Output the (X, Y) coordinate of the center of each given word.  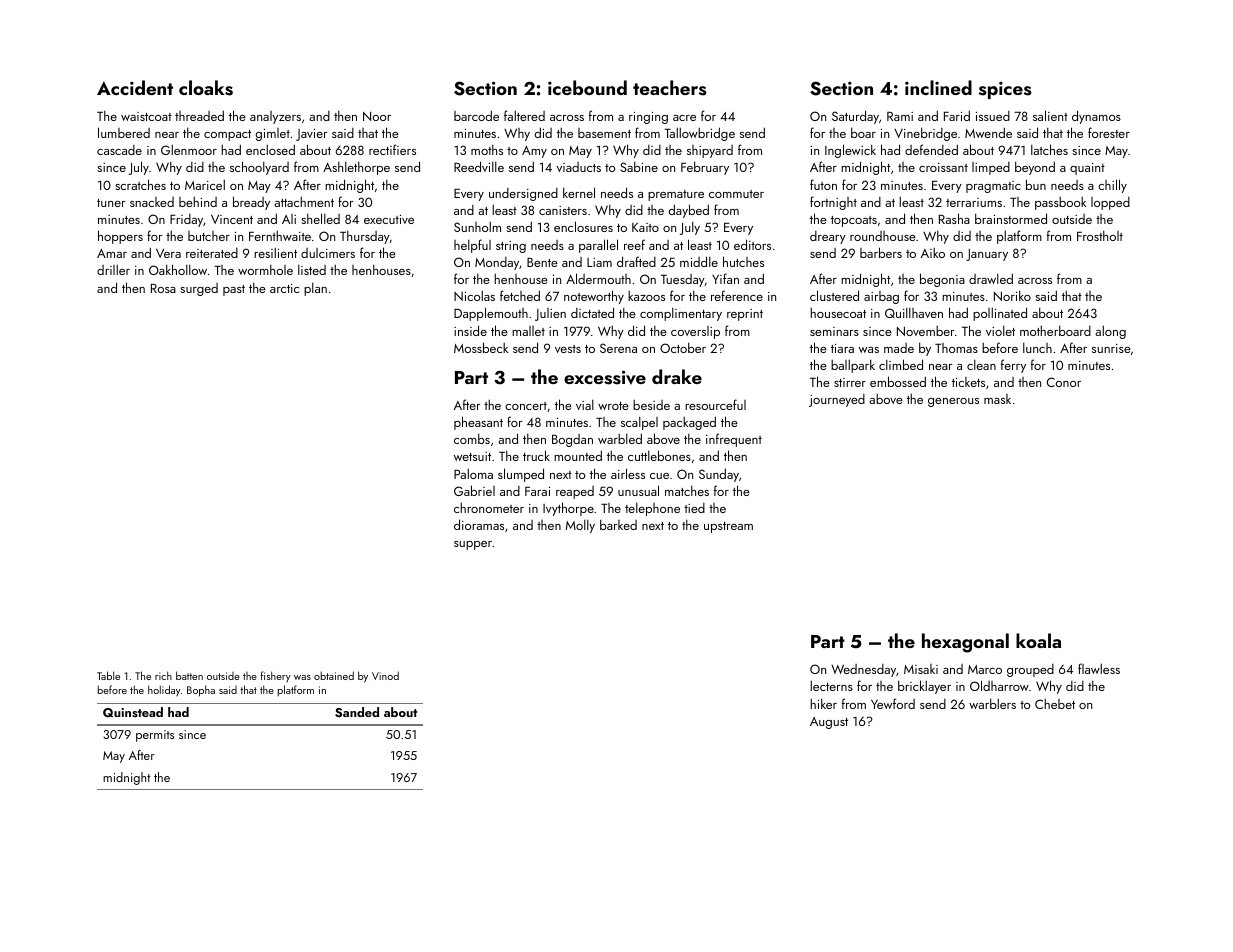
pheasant (478, 423)
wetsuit (472, 456)
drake (677, 376)
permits (155, 736)
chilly (1112, 186)
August (829, 723)
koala (1038, 640)
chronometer (489, 508)
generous (953, 402)
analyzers (275, 117)
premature (676, 195)
